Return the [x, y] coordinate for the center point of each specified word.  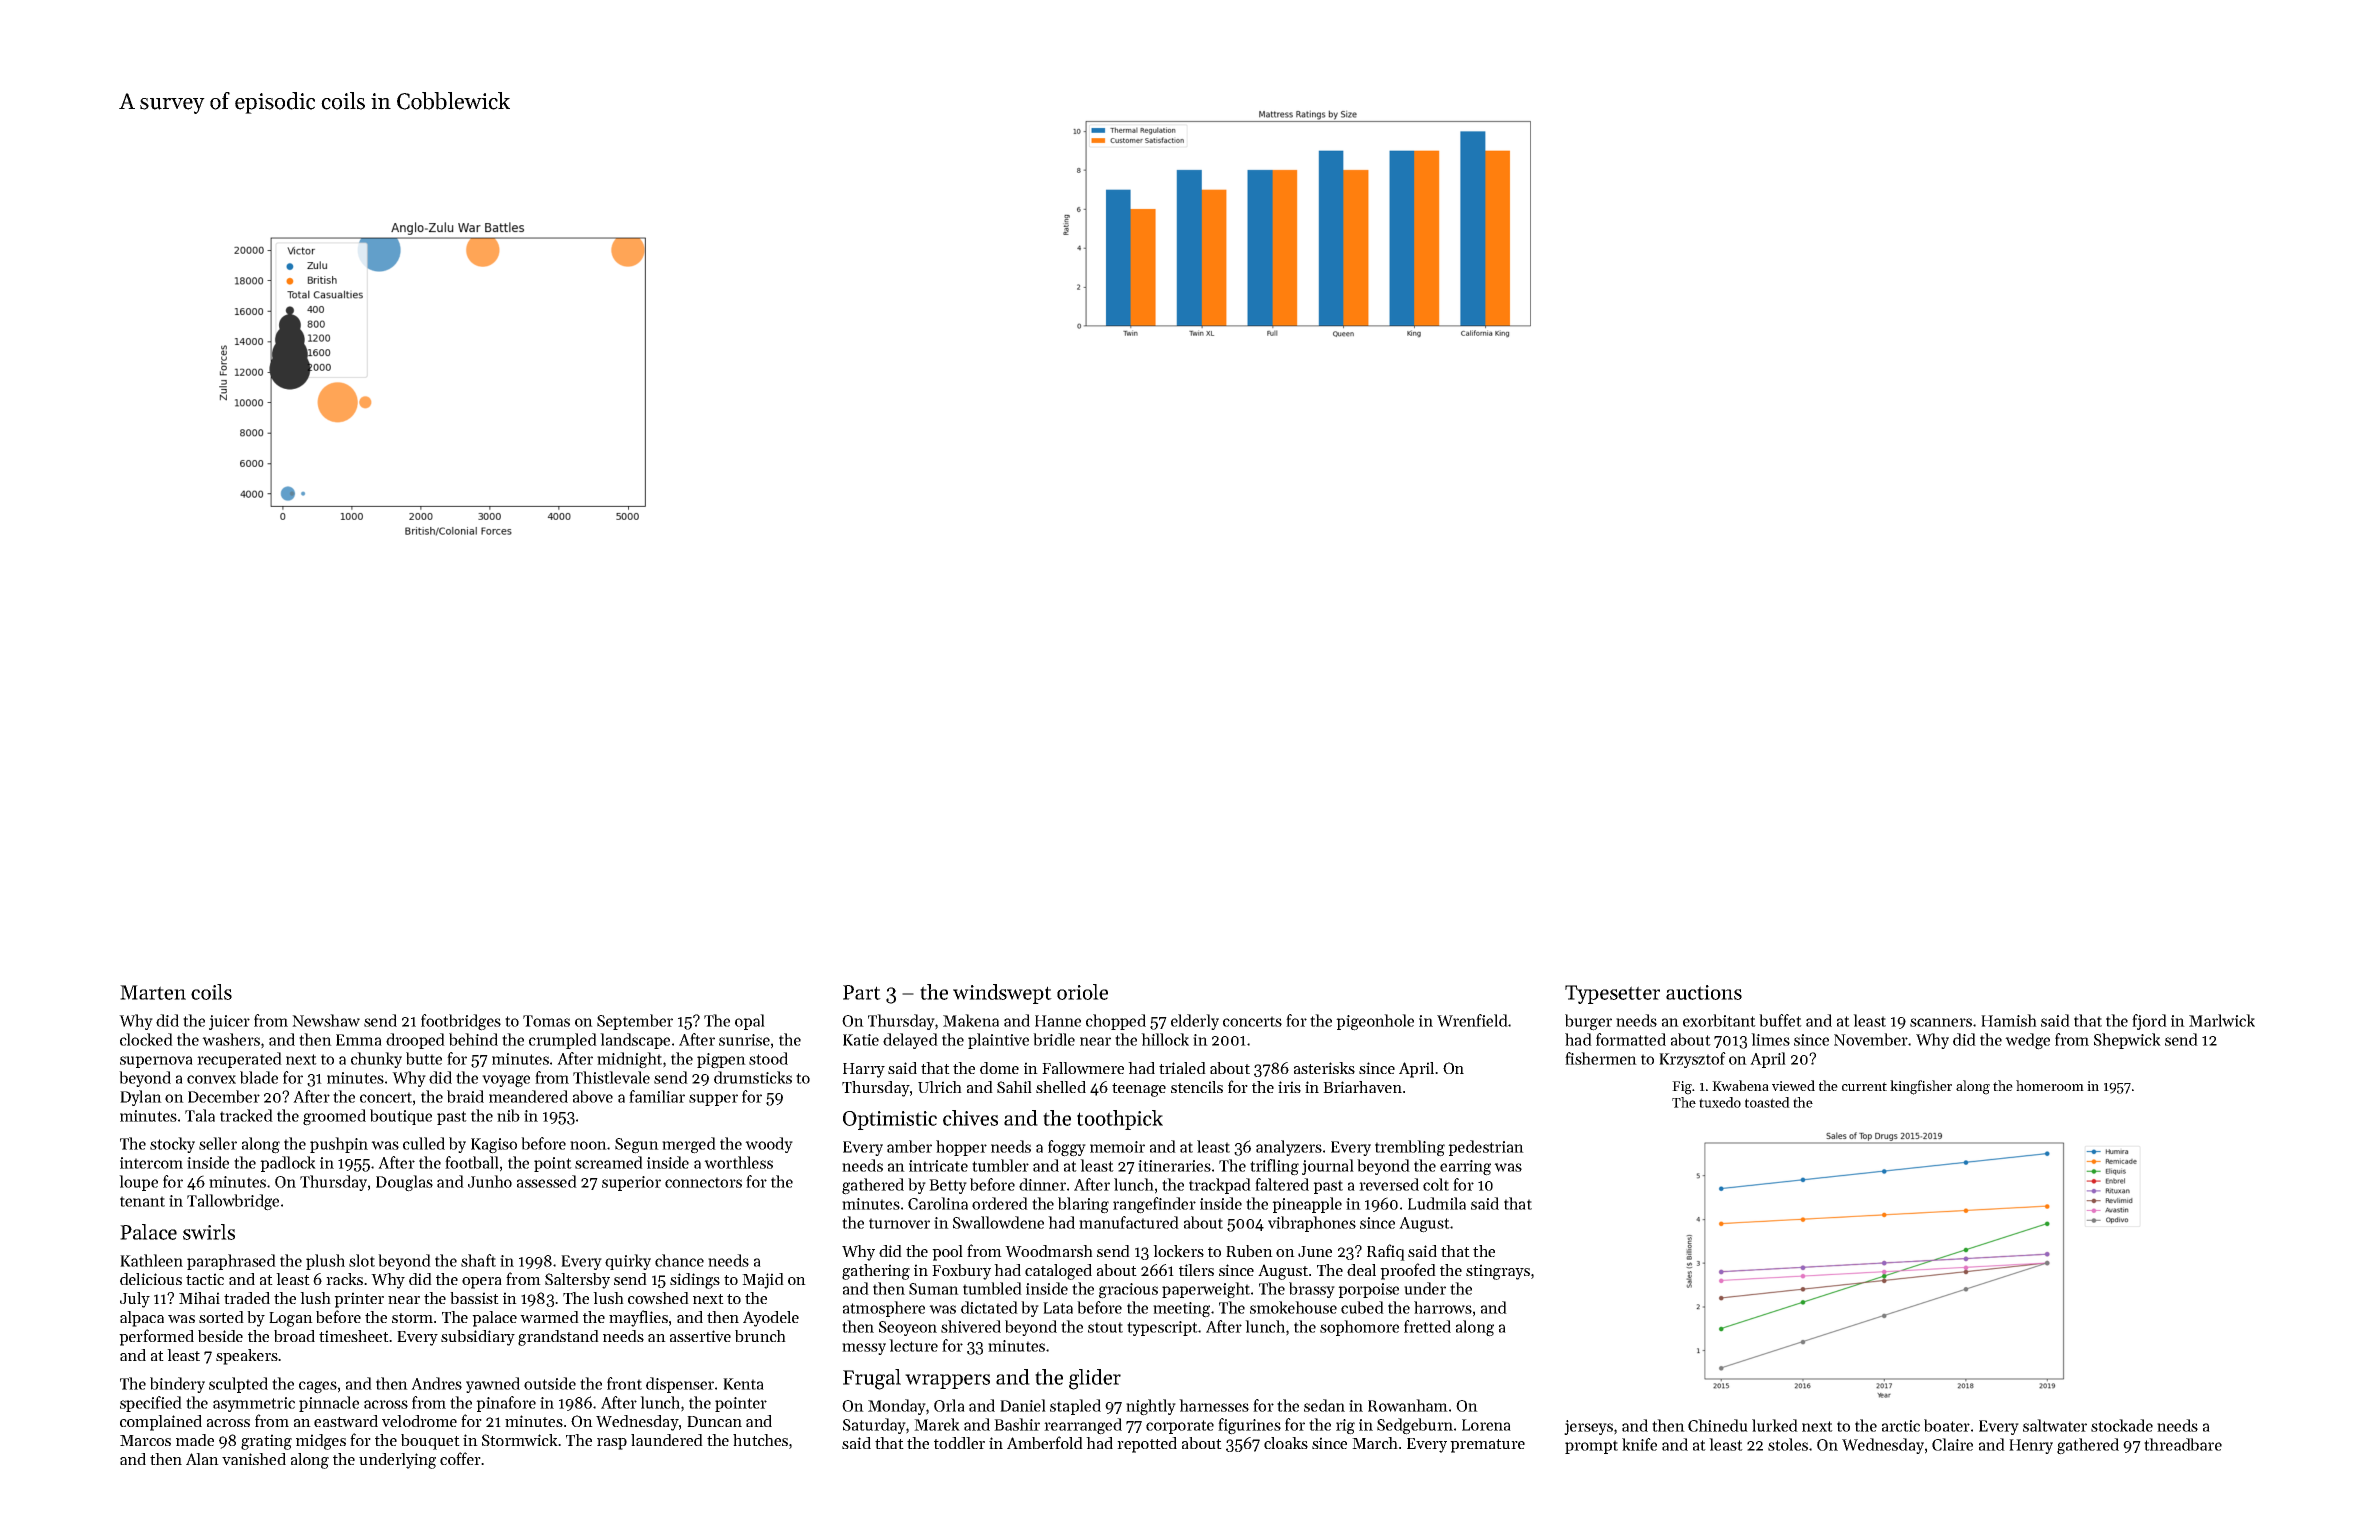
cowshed [658, 1298]
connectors [703, 1182]
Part [862, 992]
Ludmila [1437, 1203]
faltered [1282, 1184]
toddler [959, 1443]
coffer [460, 1458]
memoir [1117, 1147]
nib [508, 1115]
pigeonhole [1375, 1022]
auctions [1704, 992]
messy [864, 1349]
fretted [1427, 1326]
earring [1465, 1168]
